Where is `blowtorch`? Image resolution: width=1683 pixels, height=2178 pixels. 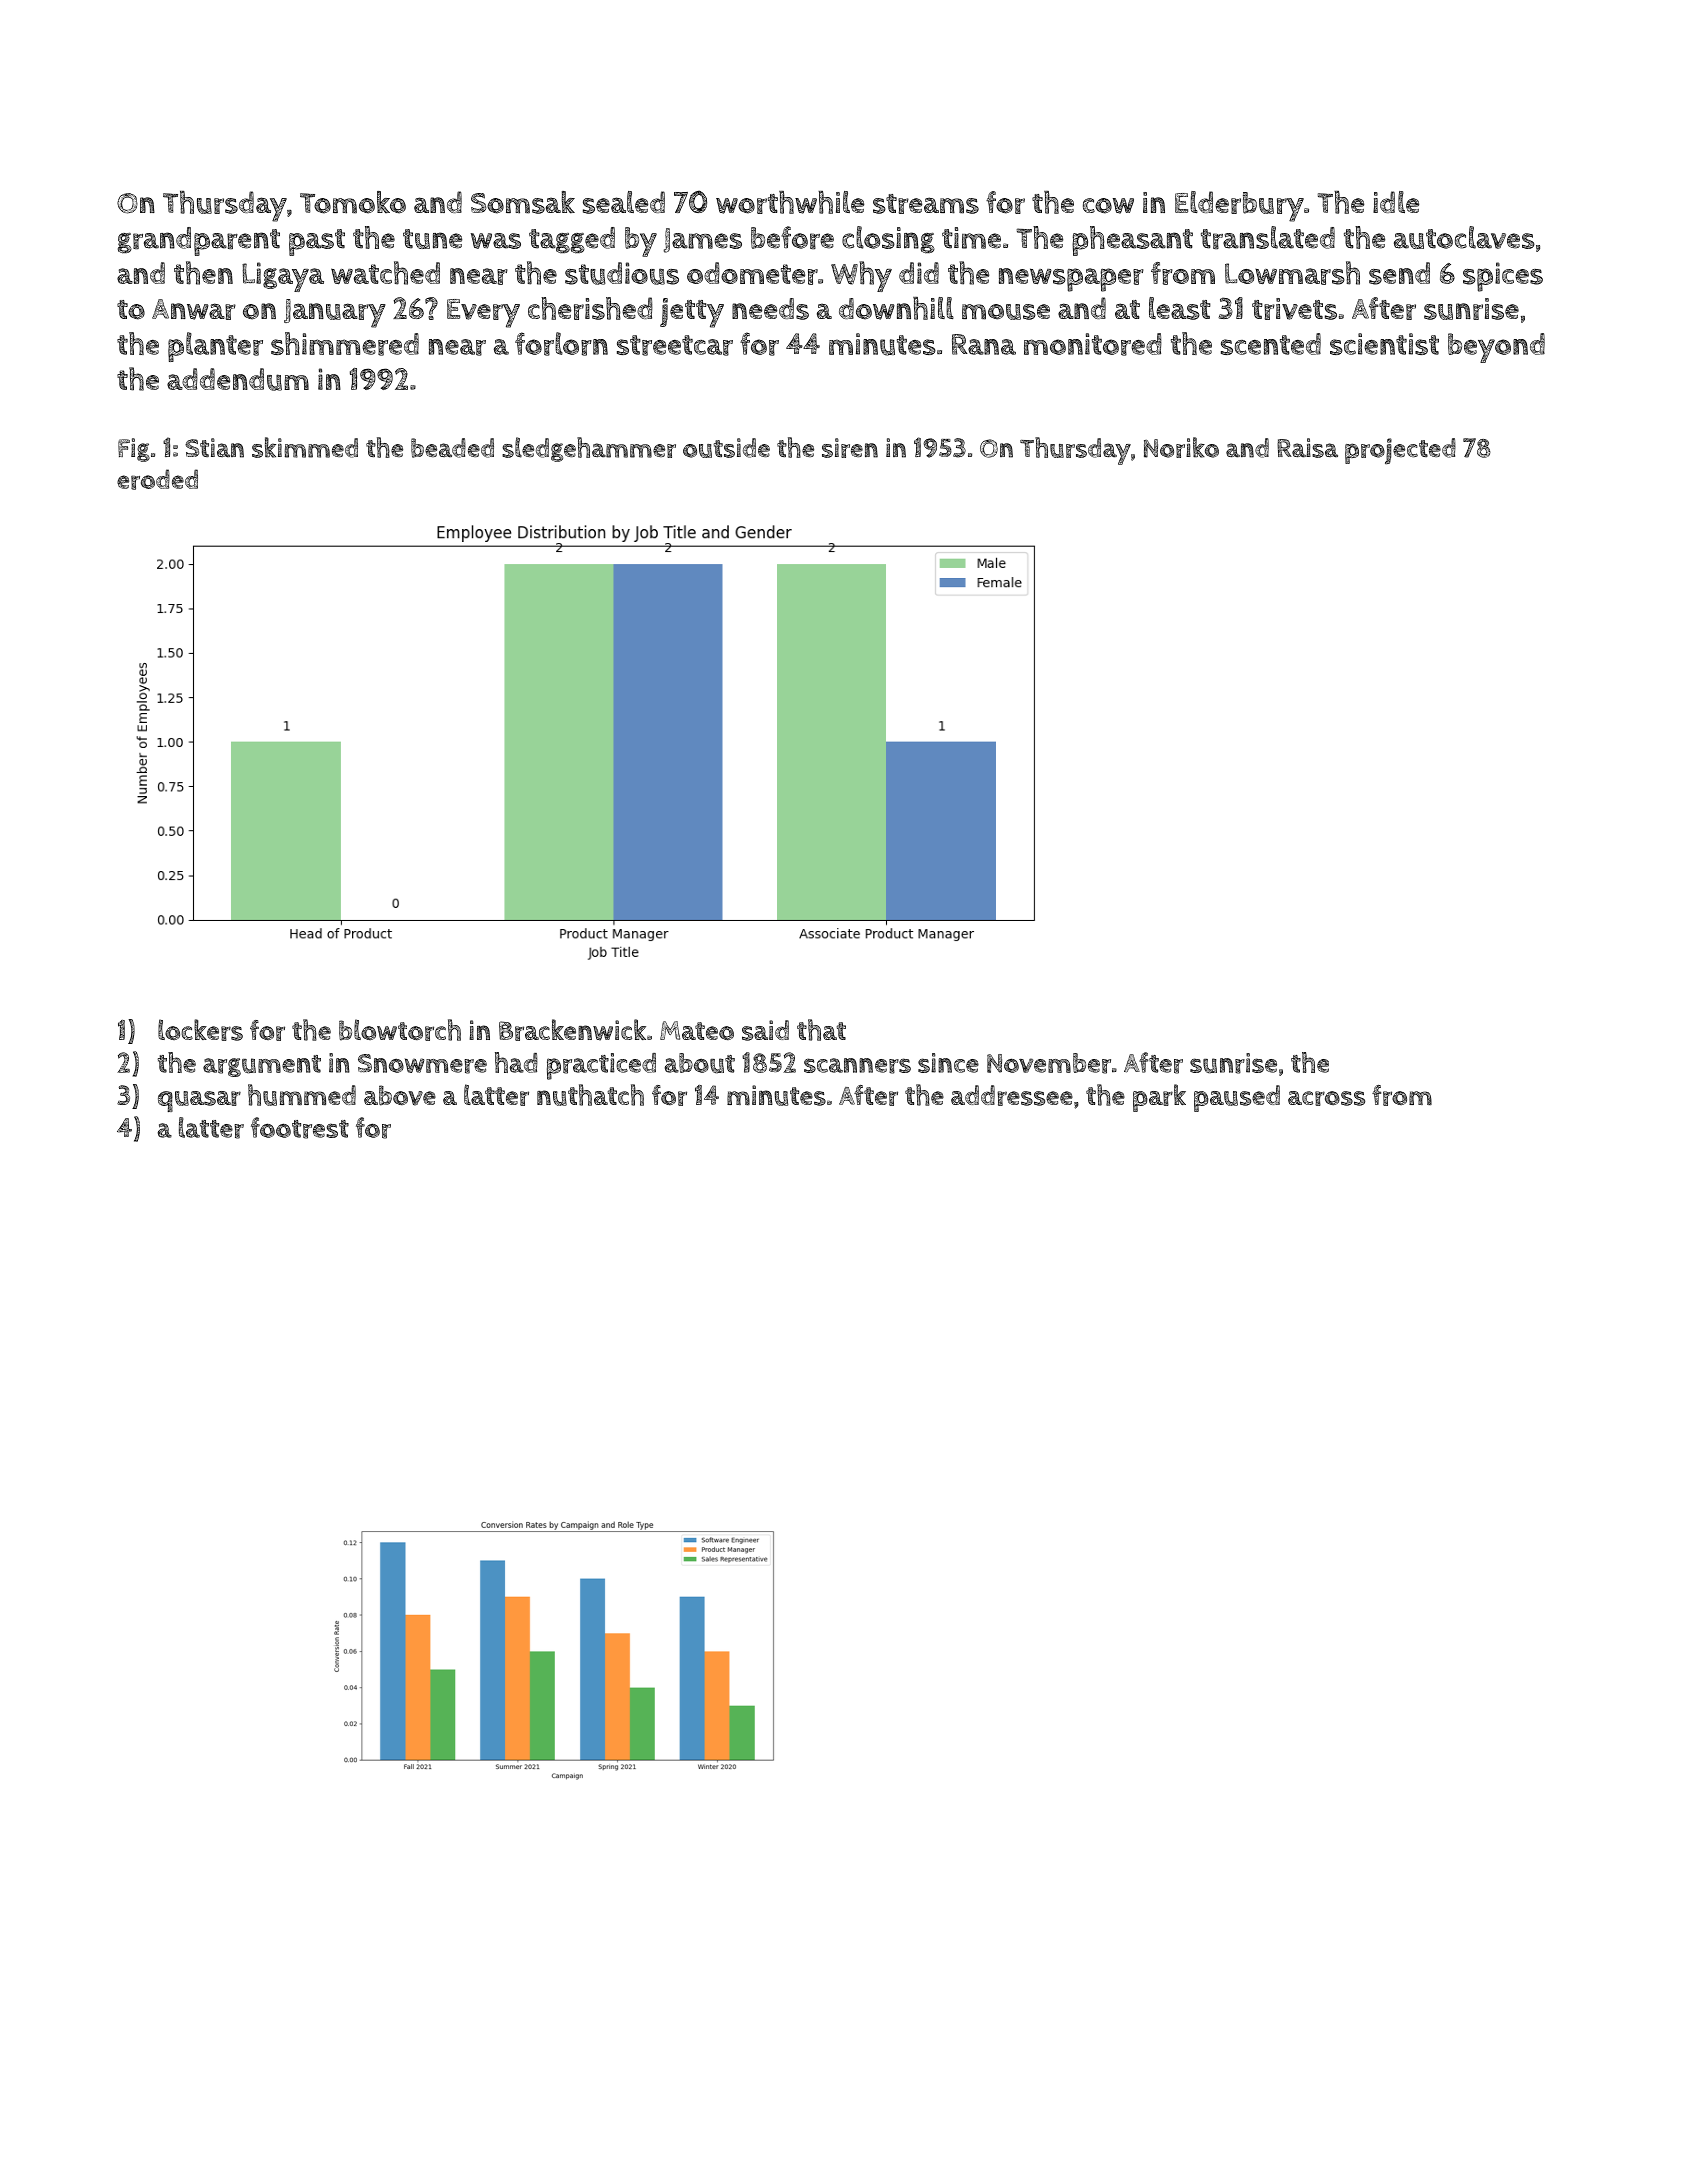
blowtorch is located at coordinates (400, 1030).
